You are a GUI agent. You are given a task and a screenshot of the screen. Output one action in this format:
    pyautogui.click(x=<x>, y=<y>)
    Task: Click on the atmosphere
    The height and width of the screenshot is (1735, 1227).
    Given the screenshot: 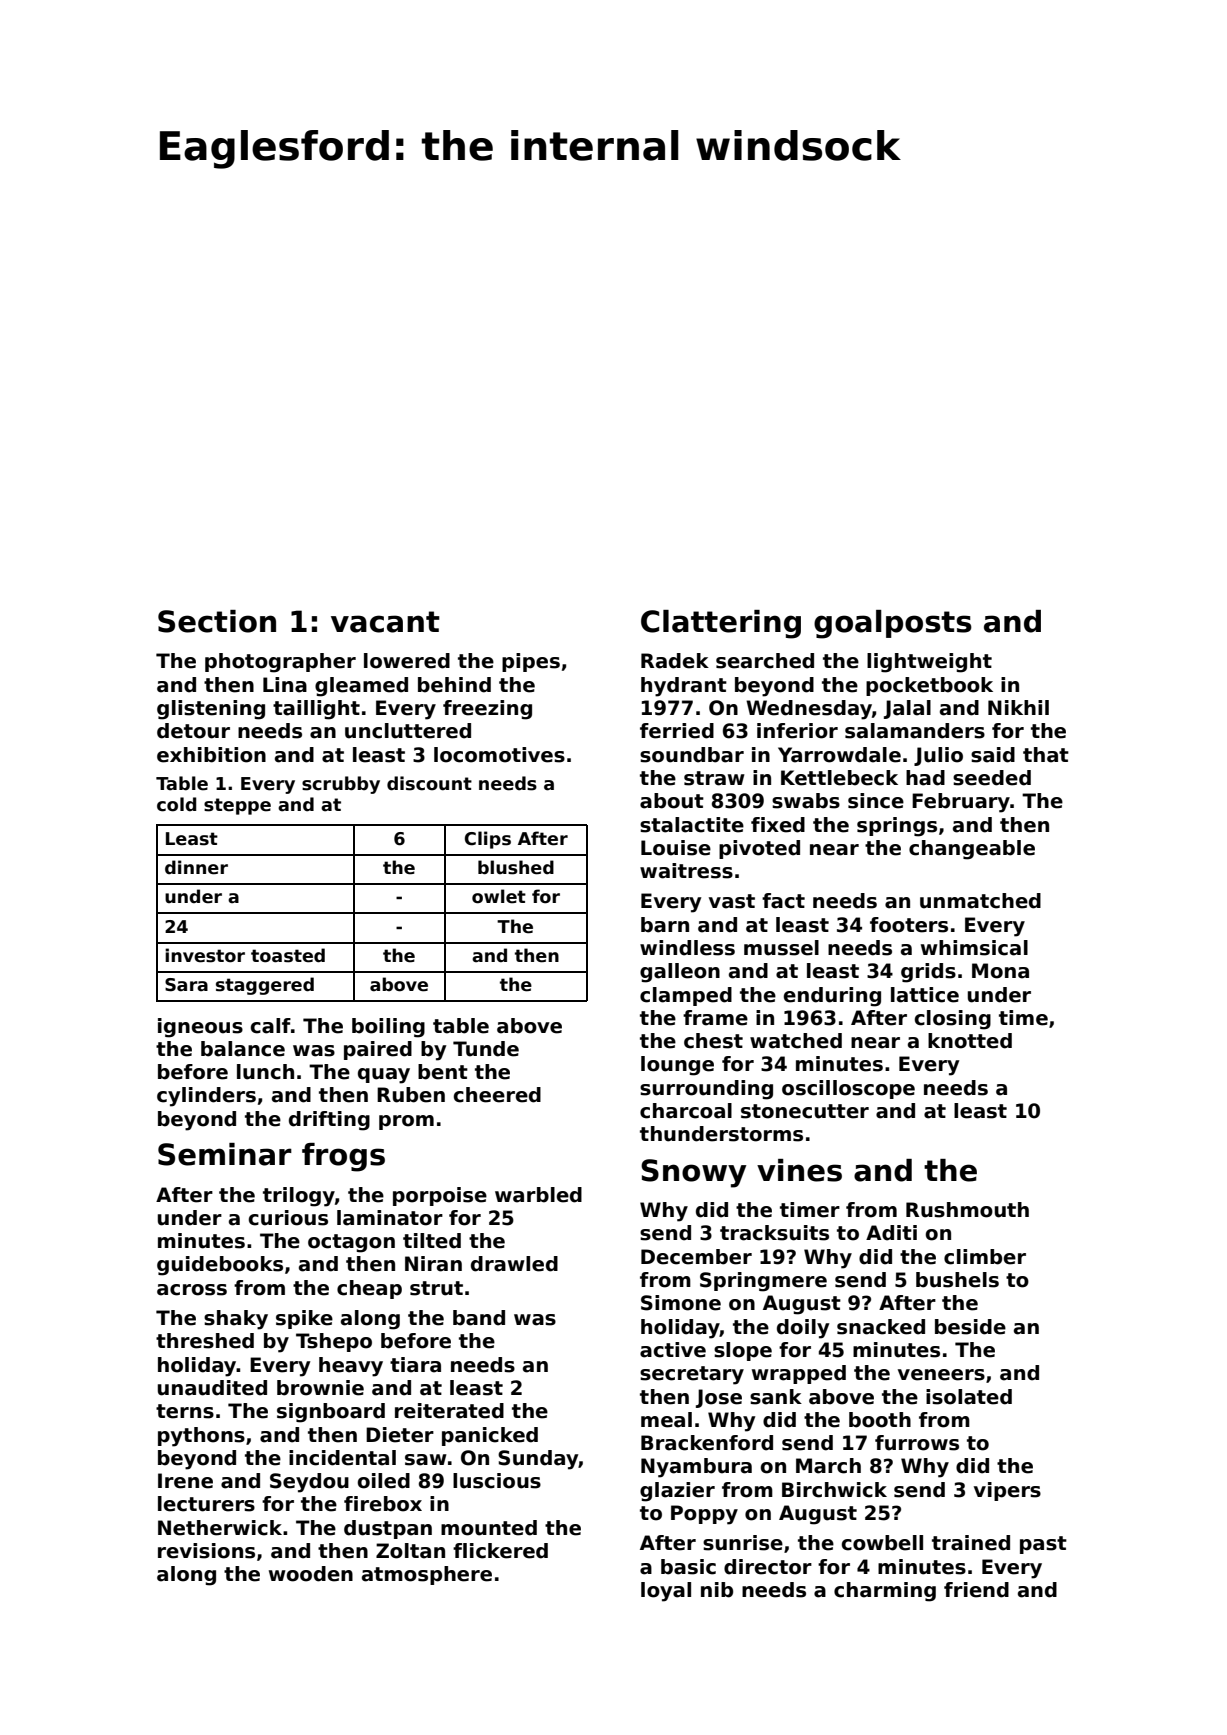 What is the action you would take?
    pyautogui.click(x=427, y=1575)
